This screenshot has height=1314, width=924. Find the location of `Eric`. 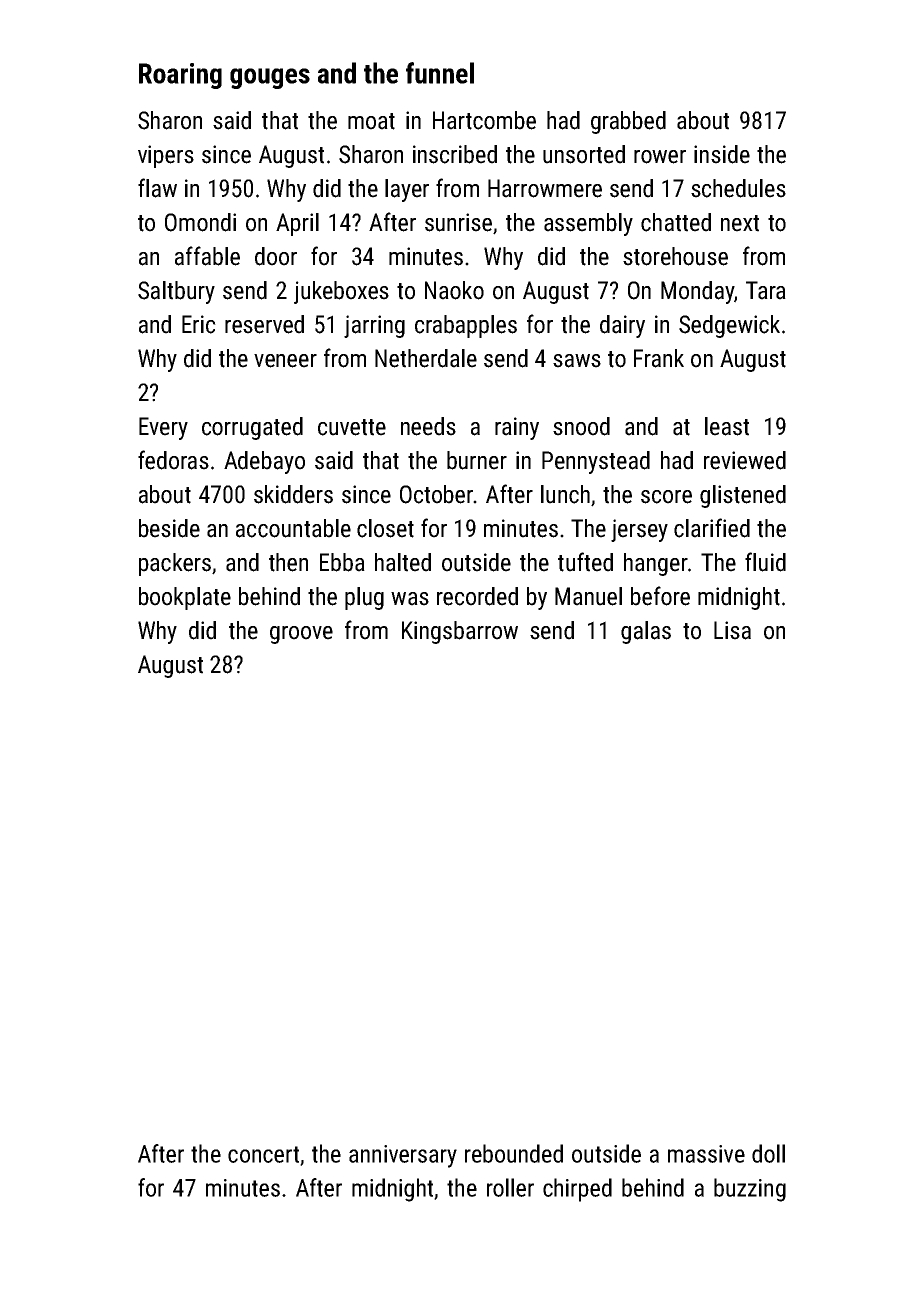

Eric is located at coordinates (199, 324).
